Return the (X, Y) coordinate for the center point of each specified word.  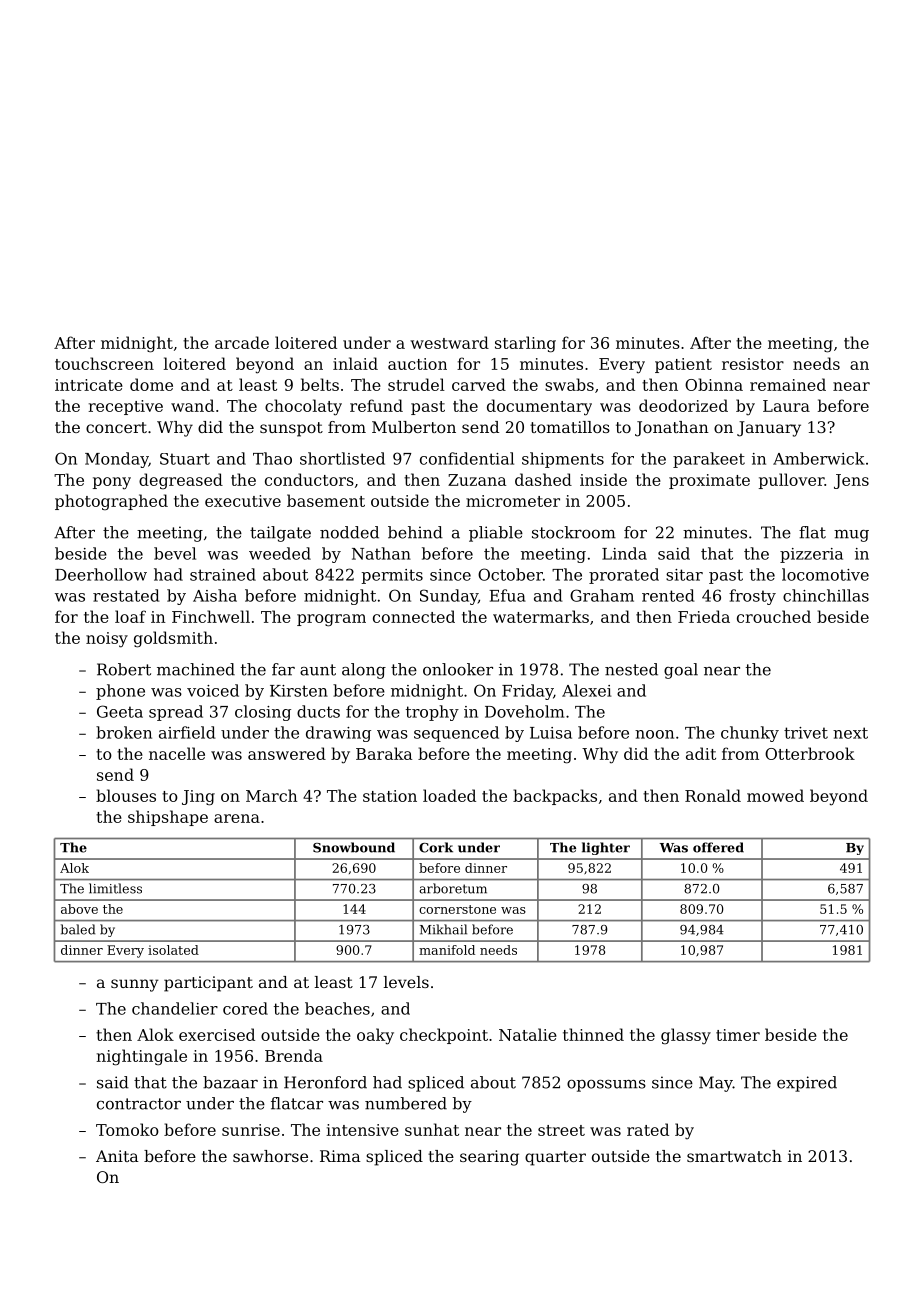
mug (851, 536)
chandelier (175, 1008)
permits (392, 576)
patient (683, 365)
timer (738, 1035)
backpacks (555, 797)
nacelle (177, 753)
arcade (242, 342)
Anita (117, 1156)
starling (525, 344)
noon (654, 734)
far (283, 669)
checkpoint (444, 1036)
